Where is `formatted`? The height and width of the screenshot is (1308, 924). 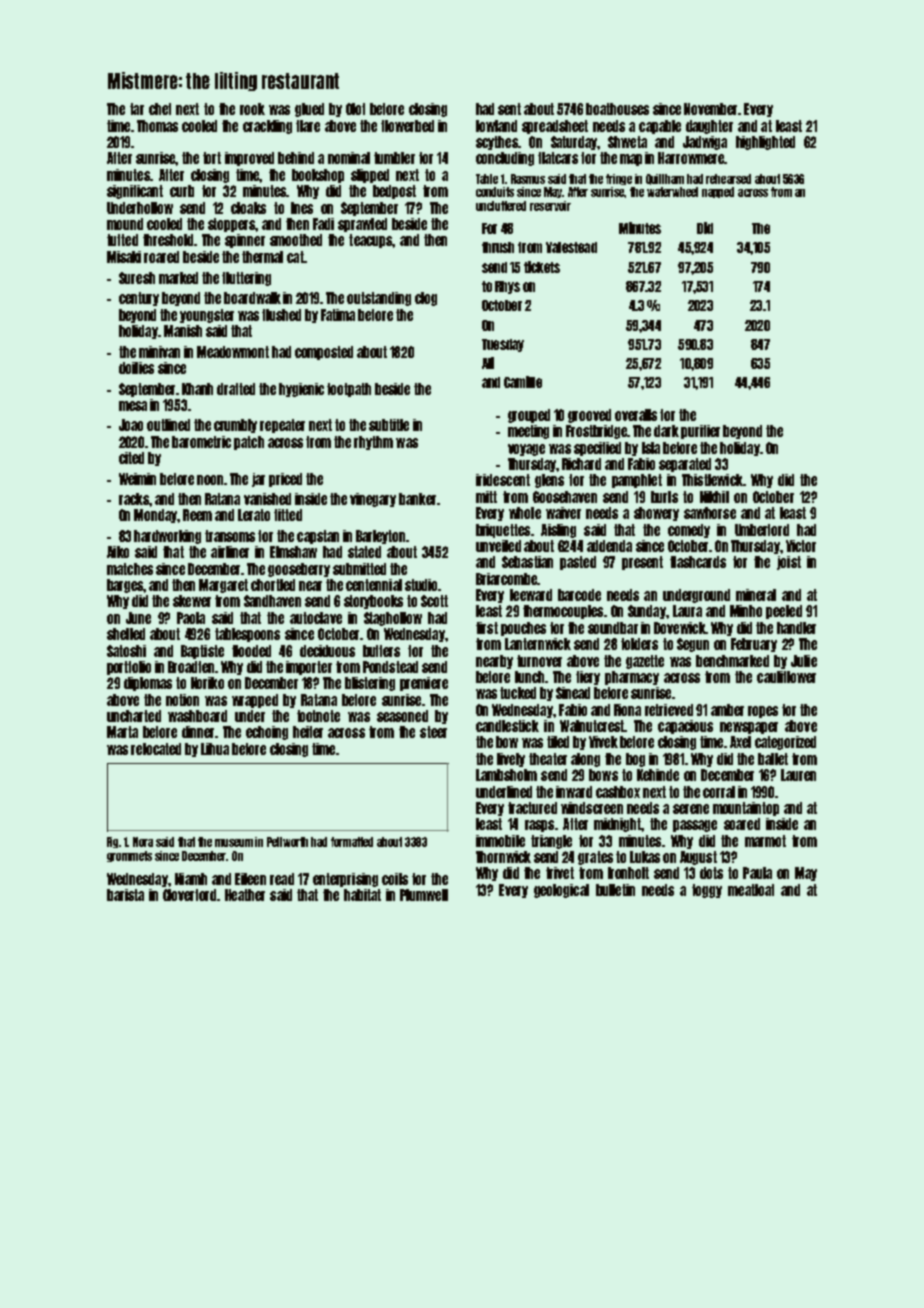
formatted is located at coordinates (352, 842).
